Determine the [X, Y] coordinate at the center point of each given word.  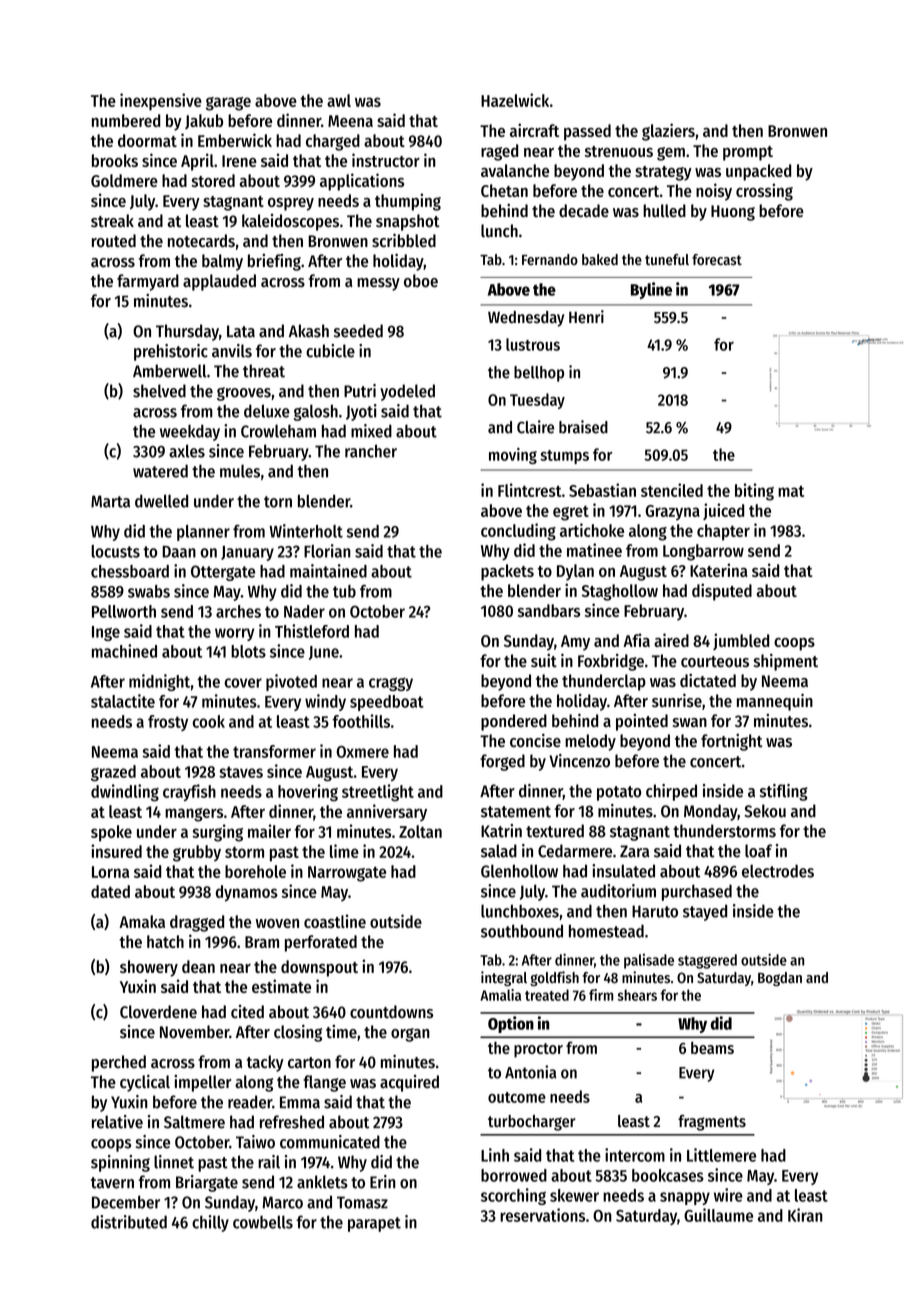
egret [571, 513]
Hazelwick [515, 100]
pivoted [291, 682]
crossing [764, 192]
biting [754, 492]
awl [339, 100]
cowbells [263, 1222]
